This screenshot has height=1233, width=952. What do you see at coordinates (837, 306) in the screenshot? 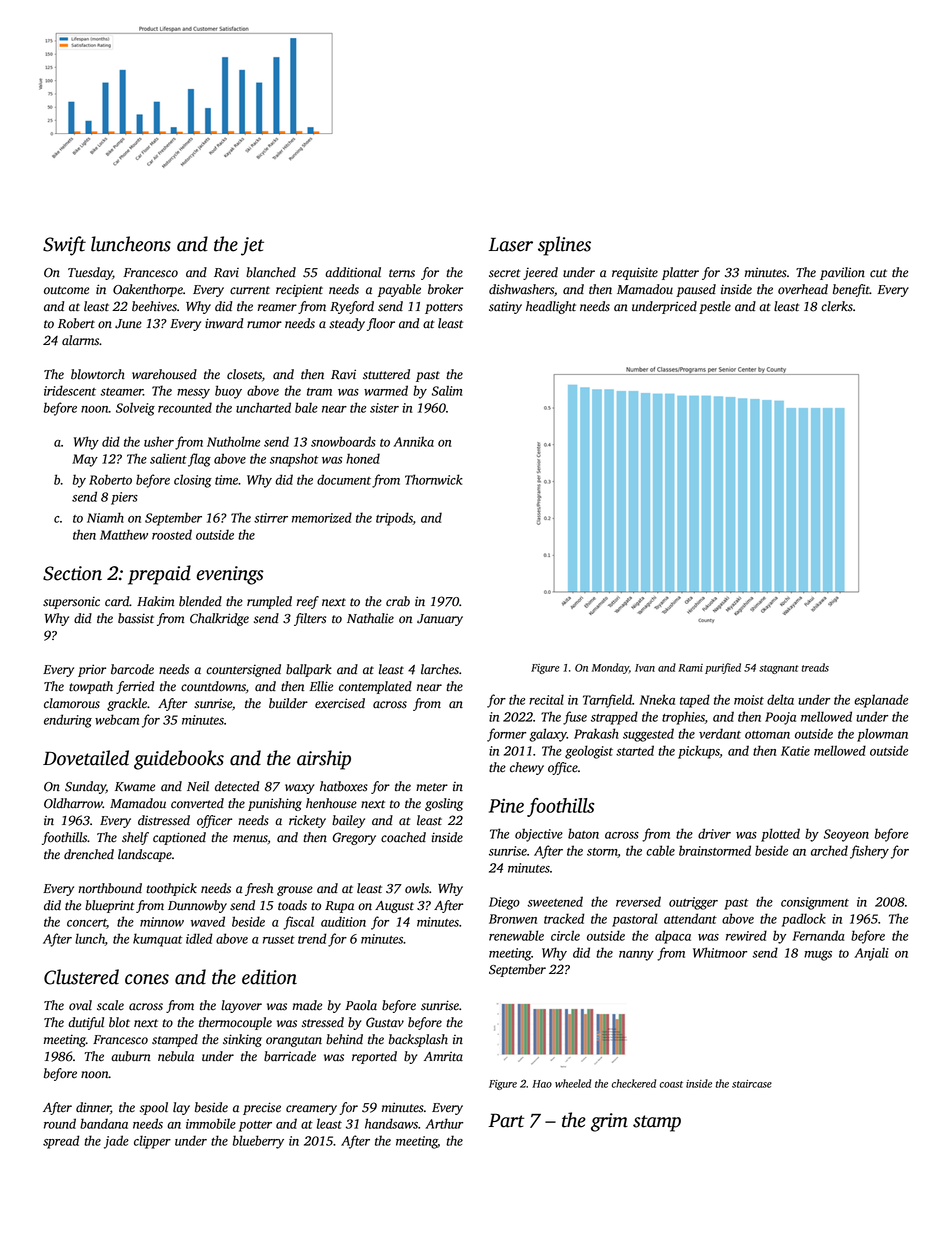
I see `clerks` at bounding box center [837, 306].
